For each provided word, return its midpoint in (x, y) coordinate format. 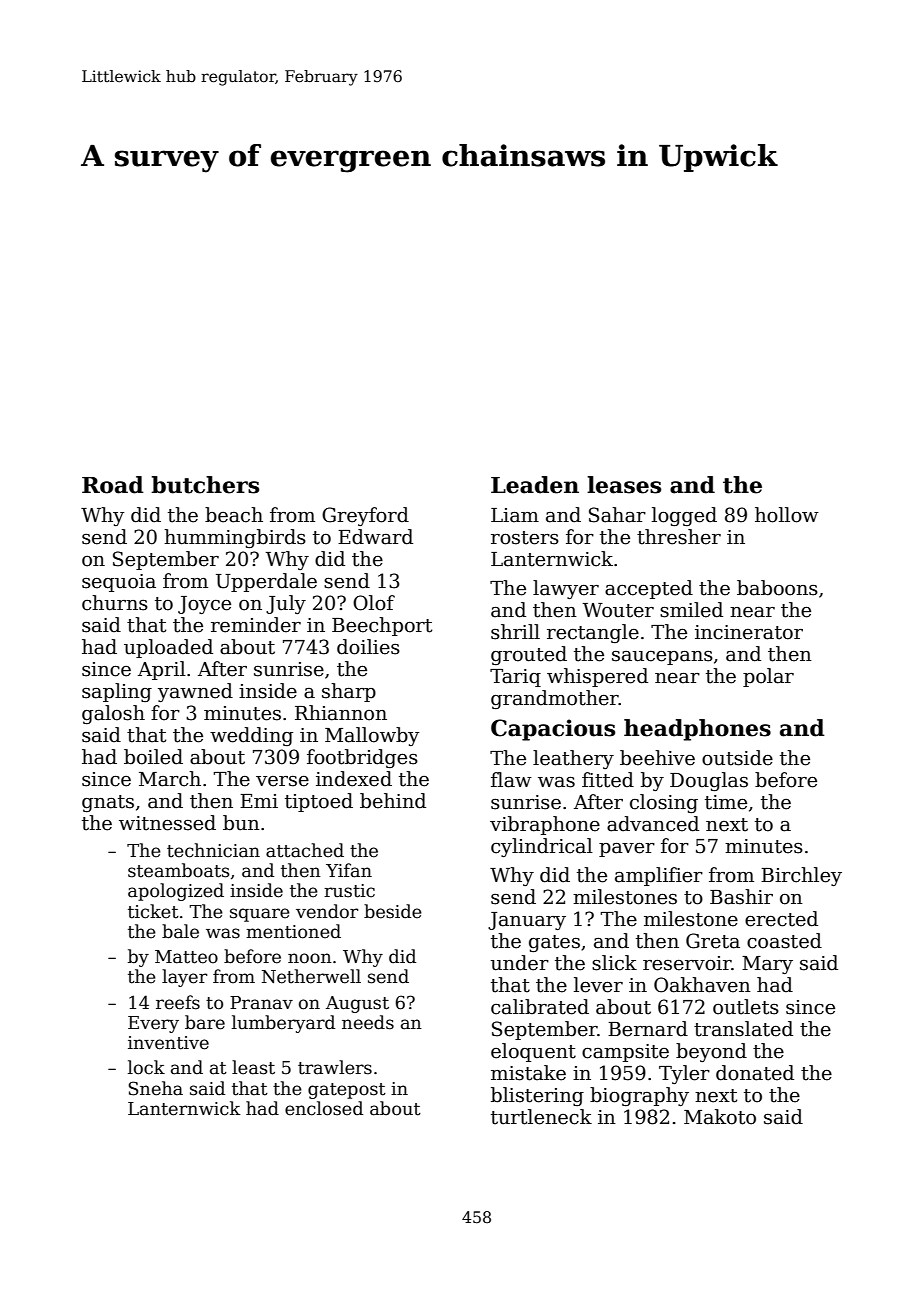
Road (113, 485)
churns (115, 603)
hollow (787, 515)
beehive (657, 758)
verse (282, 781)
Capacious (553, 730)
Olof (374, 603)
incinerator (749, 632)
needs (368, 1022)
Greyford (365, 516)
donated (755, 1073)
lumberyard (283, 1024)
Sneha (155, 1088)
